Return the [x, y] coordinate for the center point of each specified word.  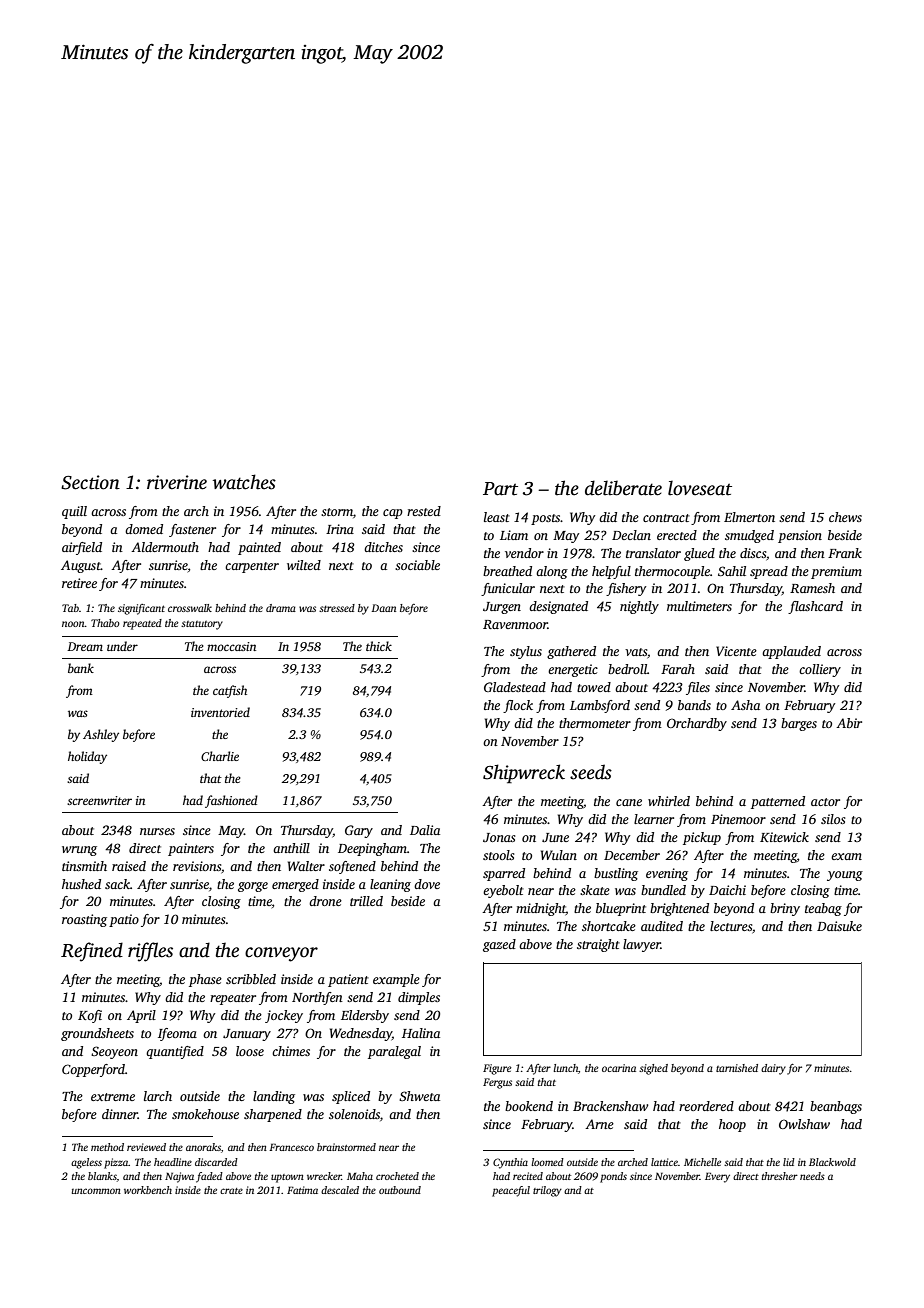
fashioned [231, 801]
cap [393, 514]
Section [90, 482]
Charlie [220, 756]
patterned [778, 802]
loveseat [700, 488]
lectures [731, 926]
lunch [565, 1068]
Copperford [93, 1070]
